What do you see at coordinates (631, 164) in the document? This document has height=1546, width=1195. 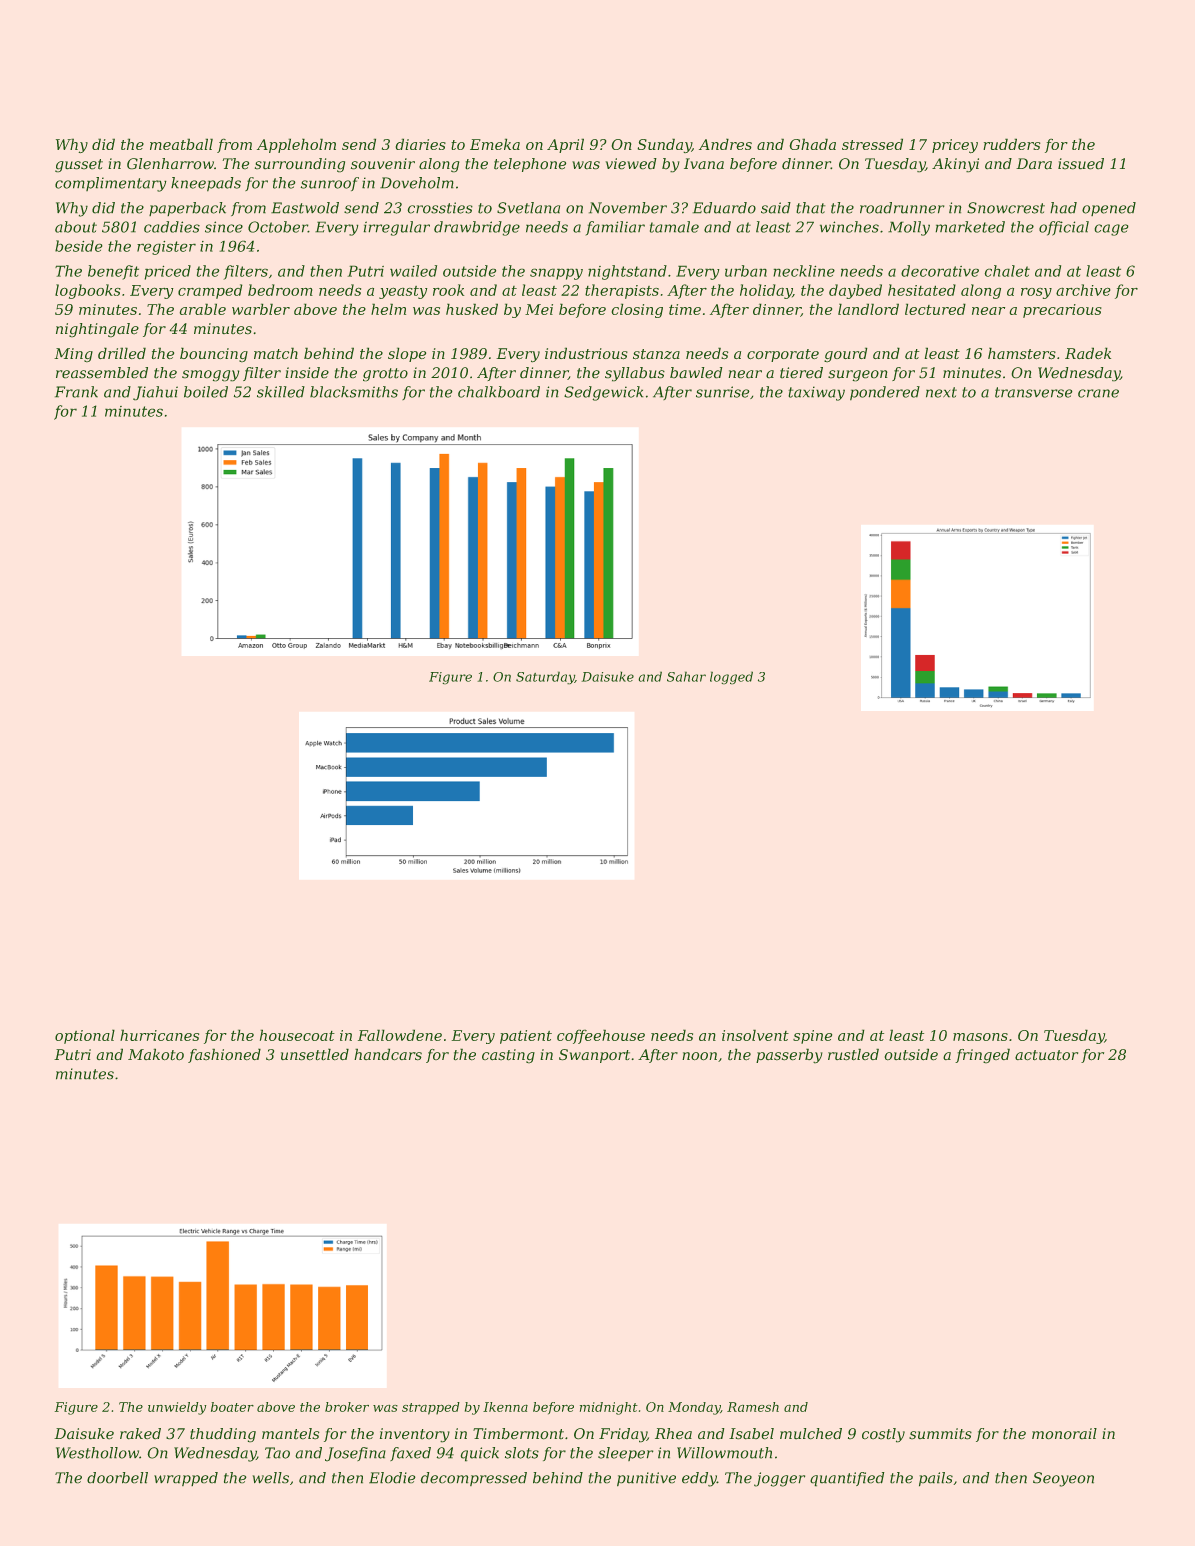 I see `viewed` at bounding box center [631, 164].
